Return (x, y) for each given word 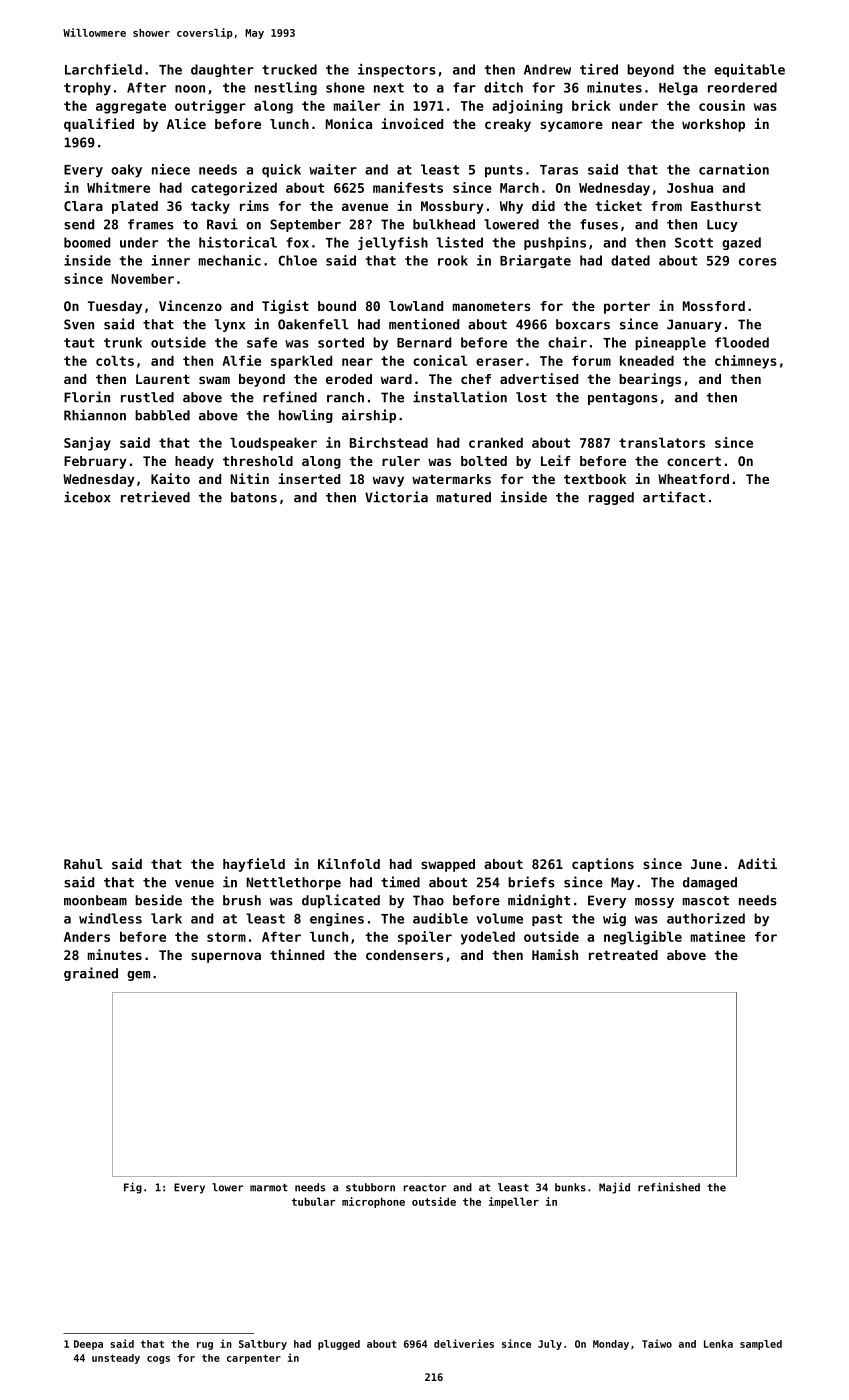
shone (345, 87)
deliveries (464, 1343)
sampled (761, 1345)
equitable (749, 70)
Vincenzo (190, 305)
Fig (133, 1188)
